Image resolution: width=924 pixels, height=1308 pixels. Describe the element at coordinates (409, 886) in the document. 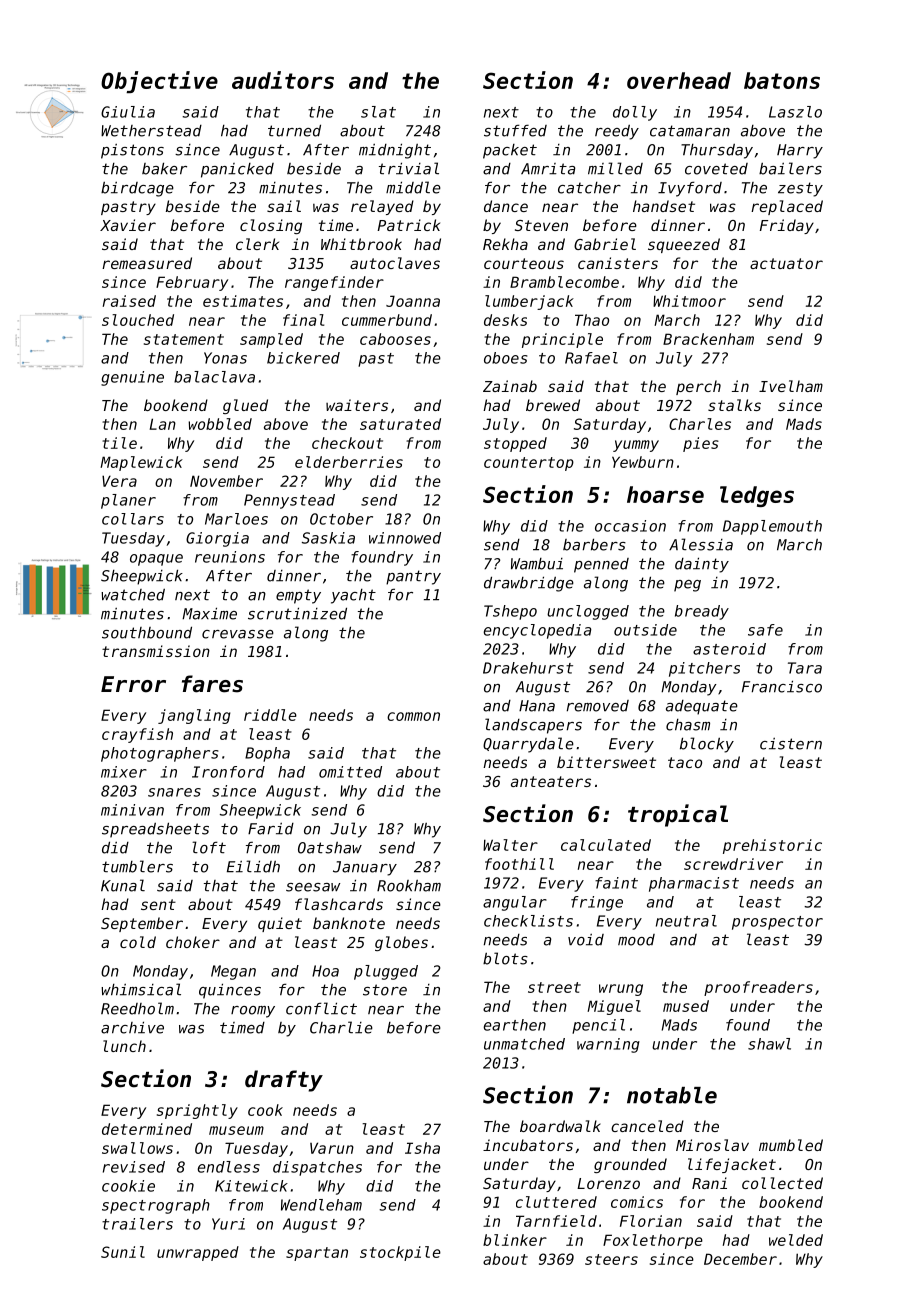

I see `Rookham` at that location.
